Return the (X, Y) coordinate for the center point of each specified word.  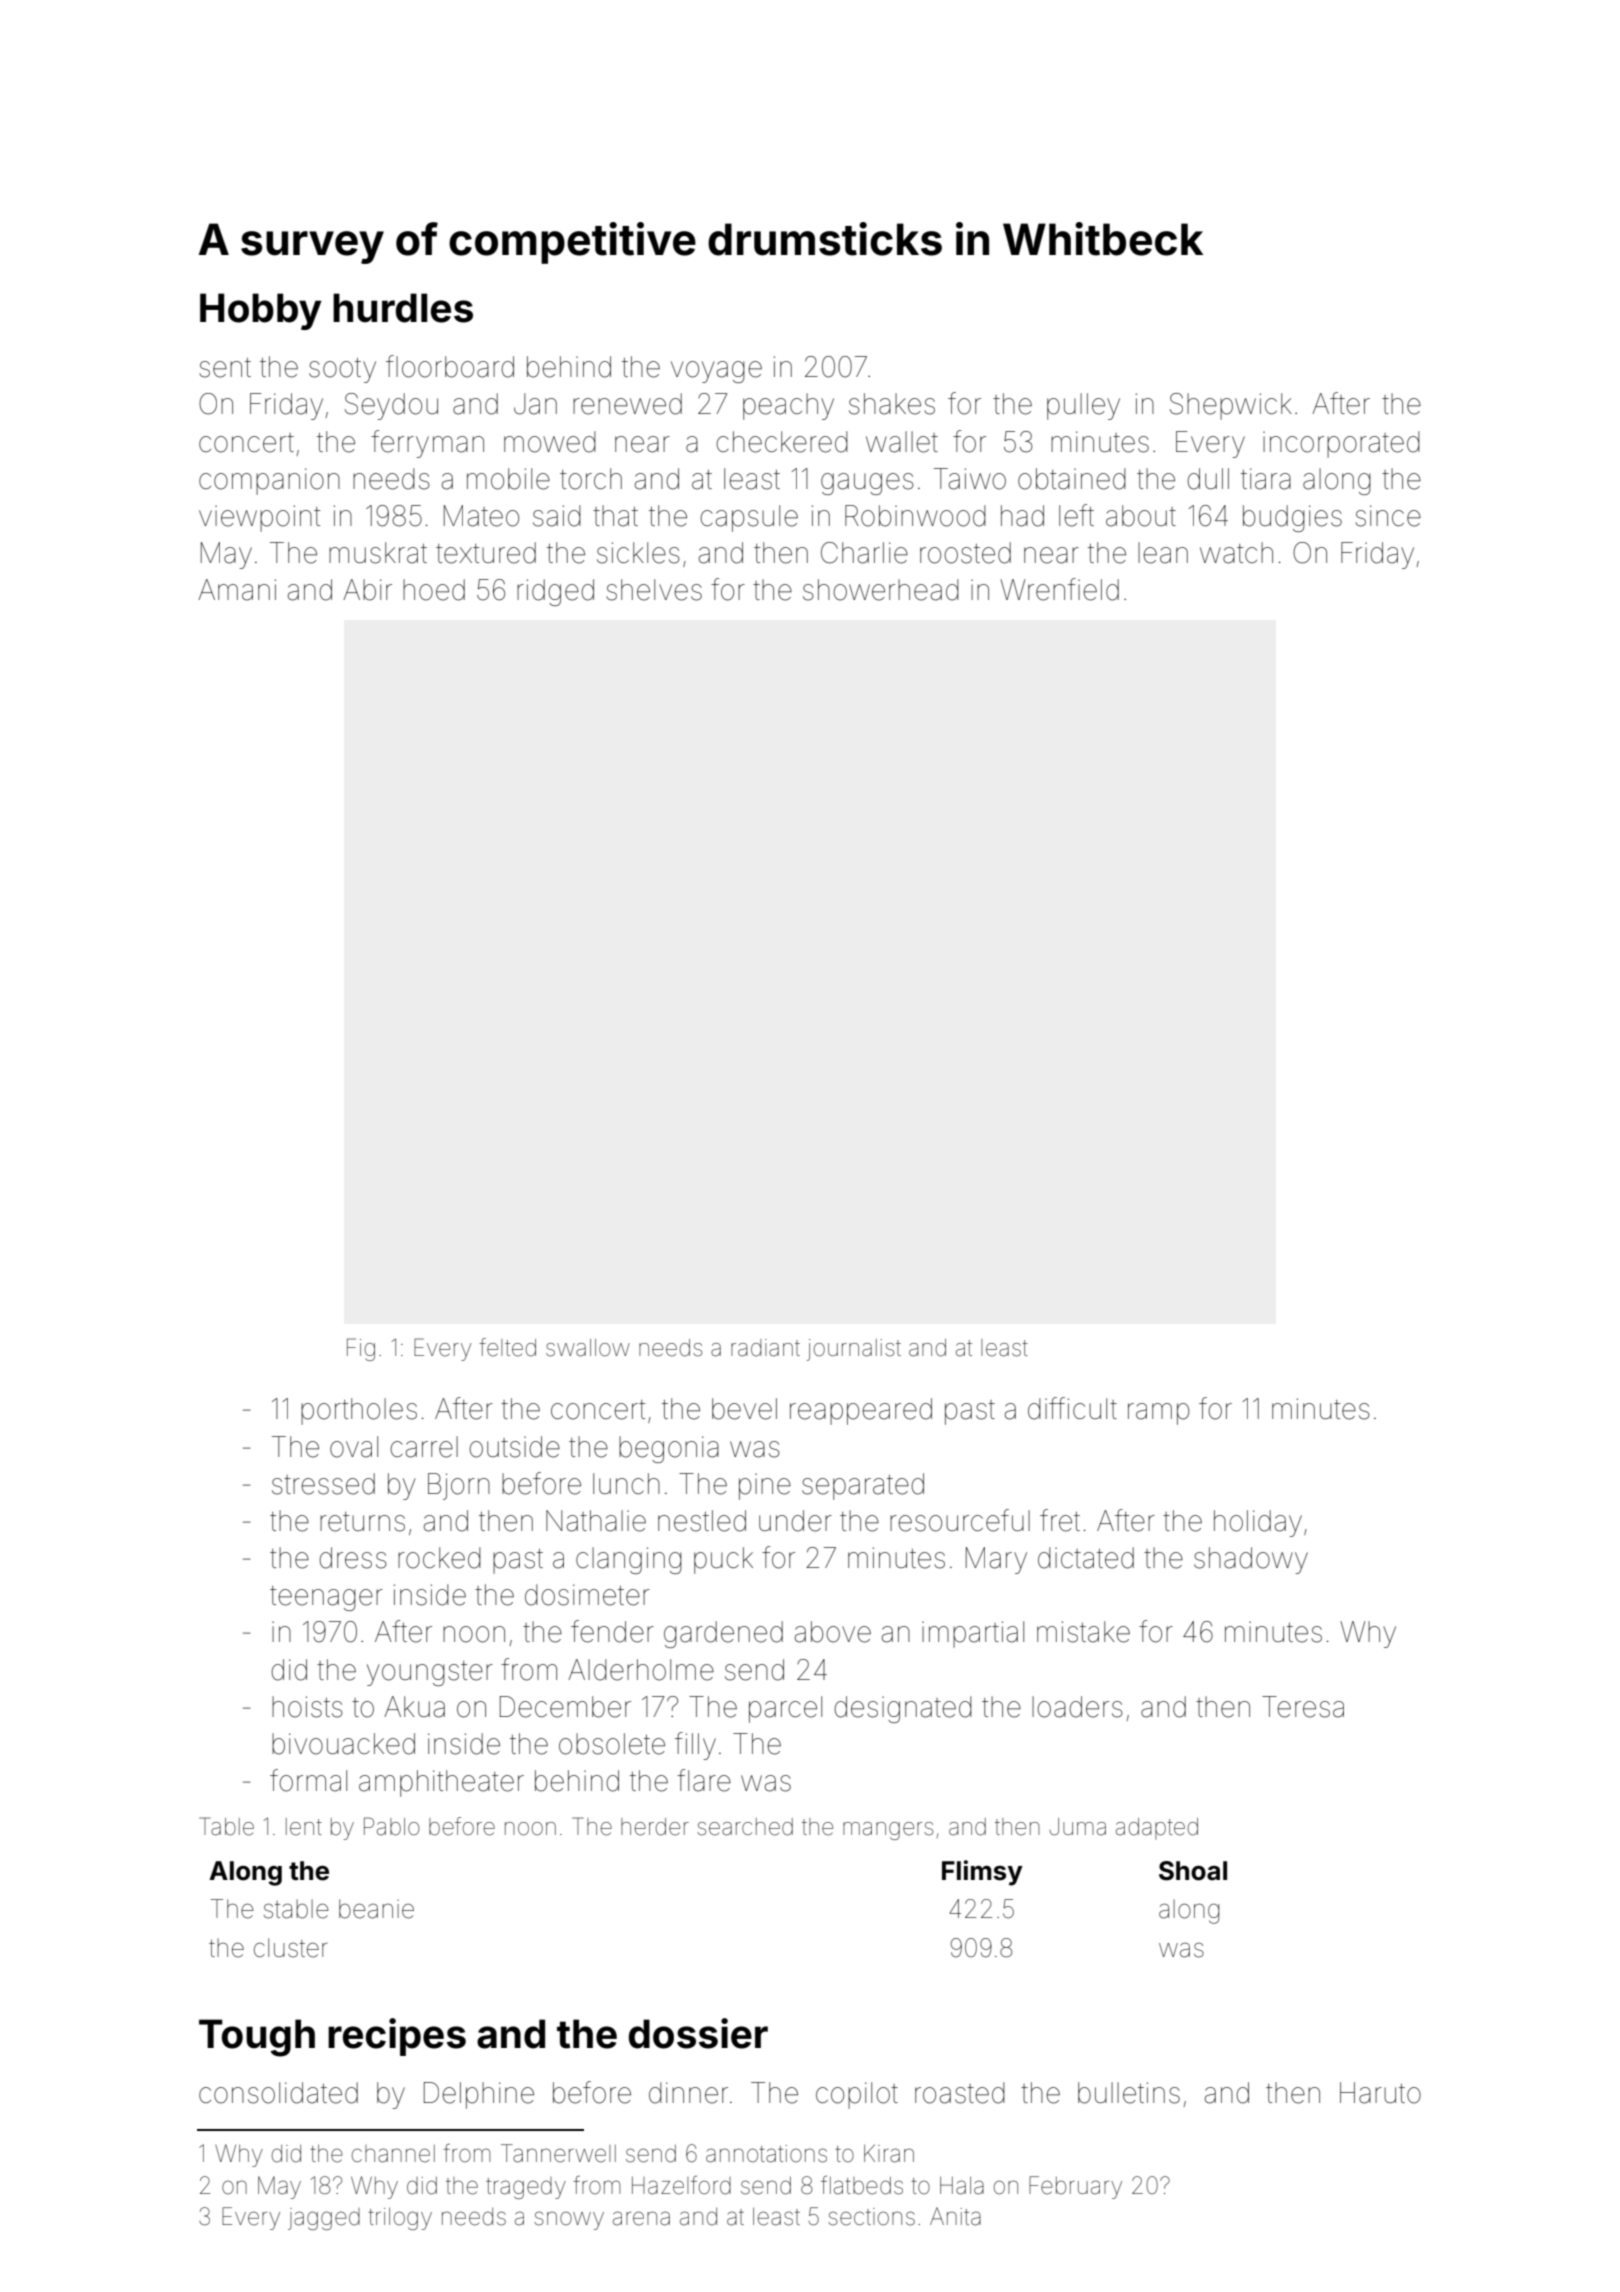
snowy (569, 2220)
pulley (1083, 406)
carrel (424, 1447)
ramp (1158, 1414)
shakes (892, 404)
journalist (854, 1350)
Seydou (391, 406)
